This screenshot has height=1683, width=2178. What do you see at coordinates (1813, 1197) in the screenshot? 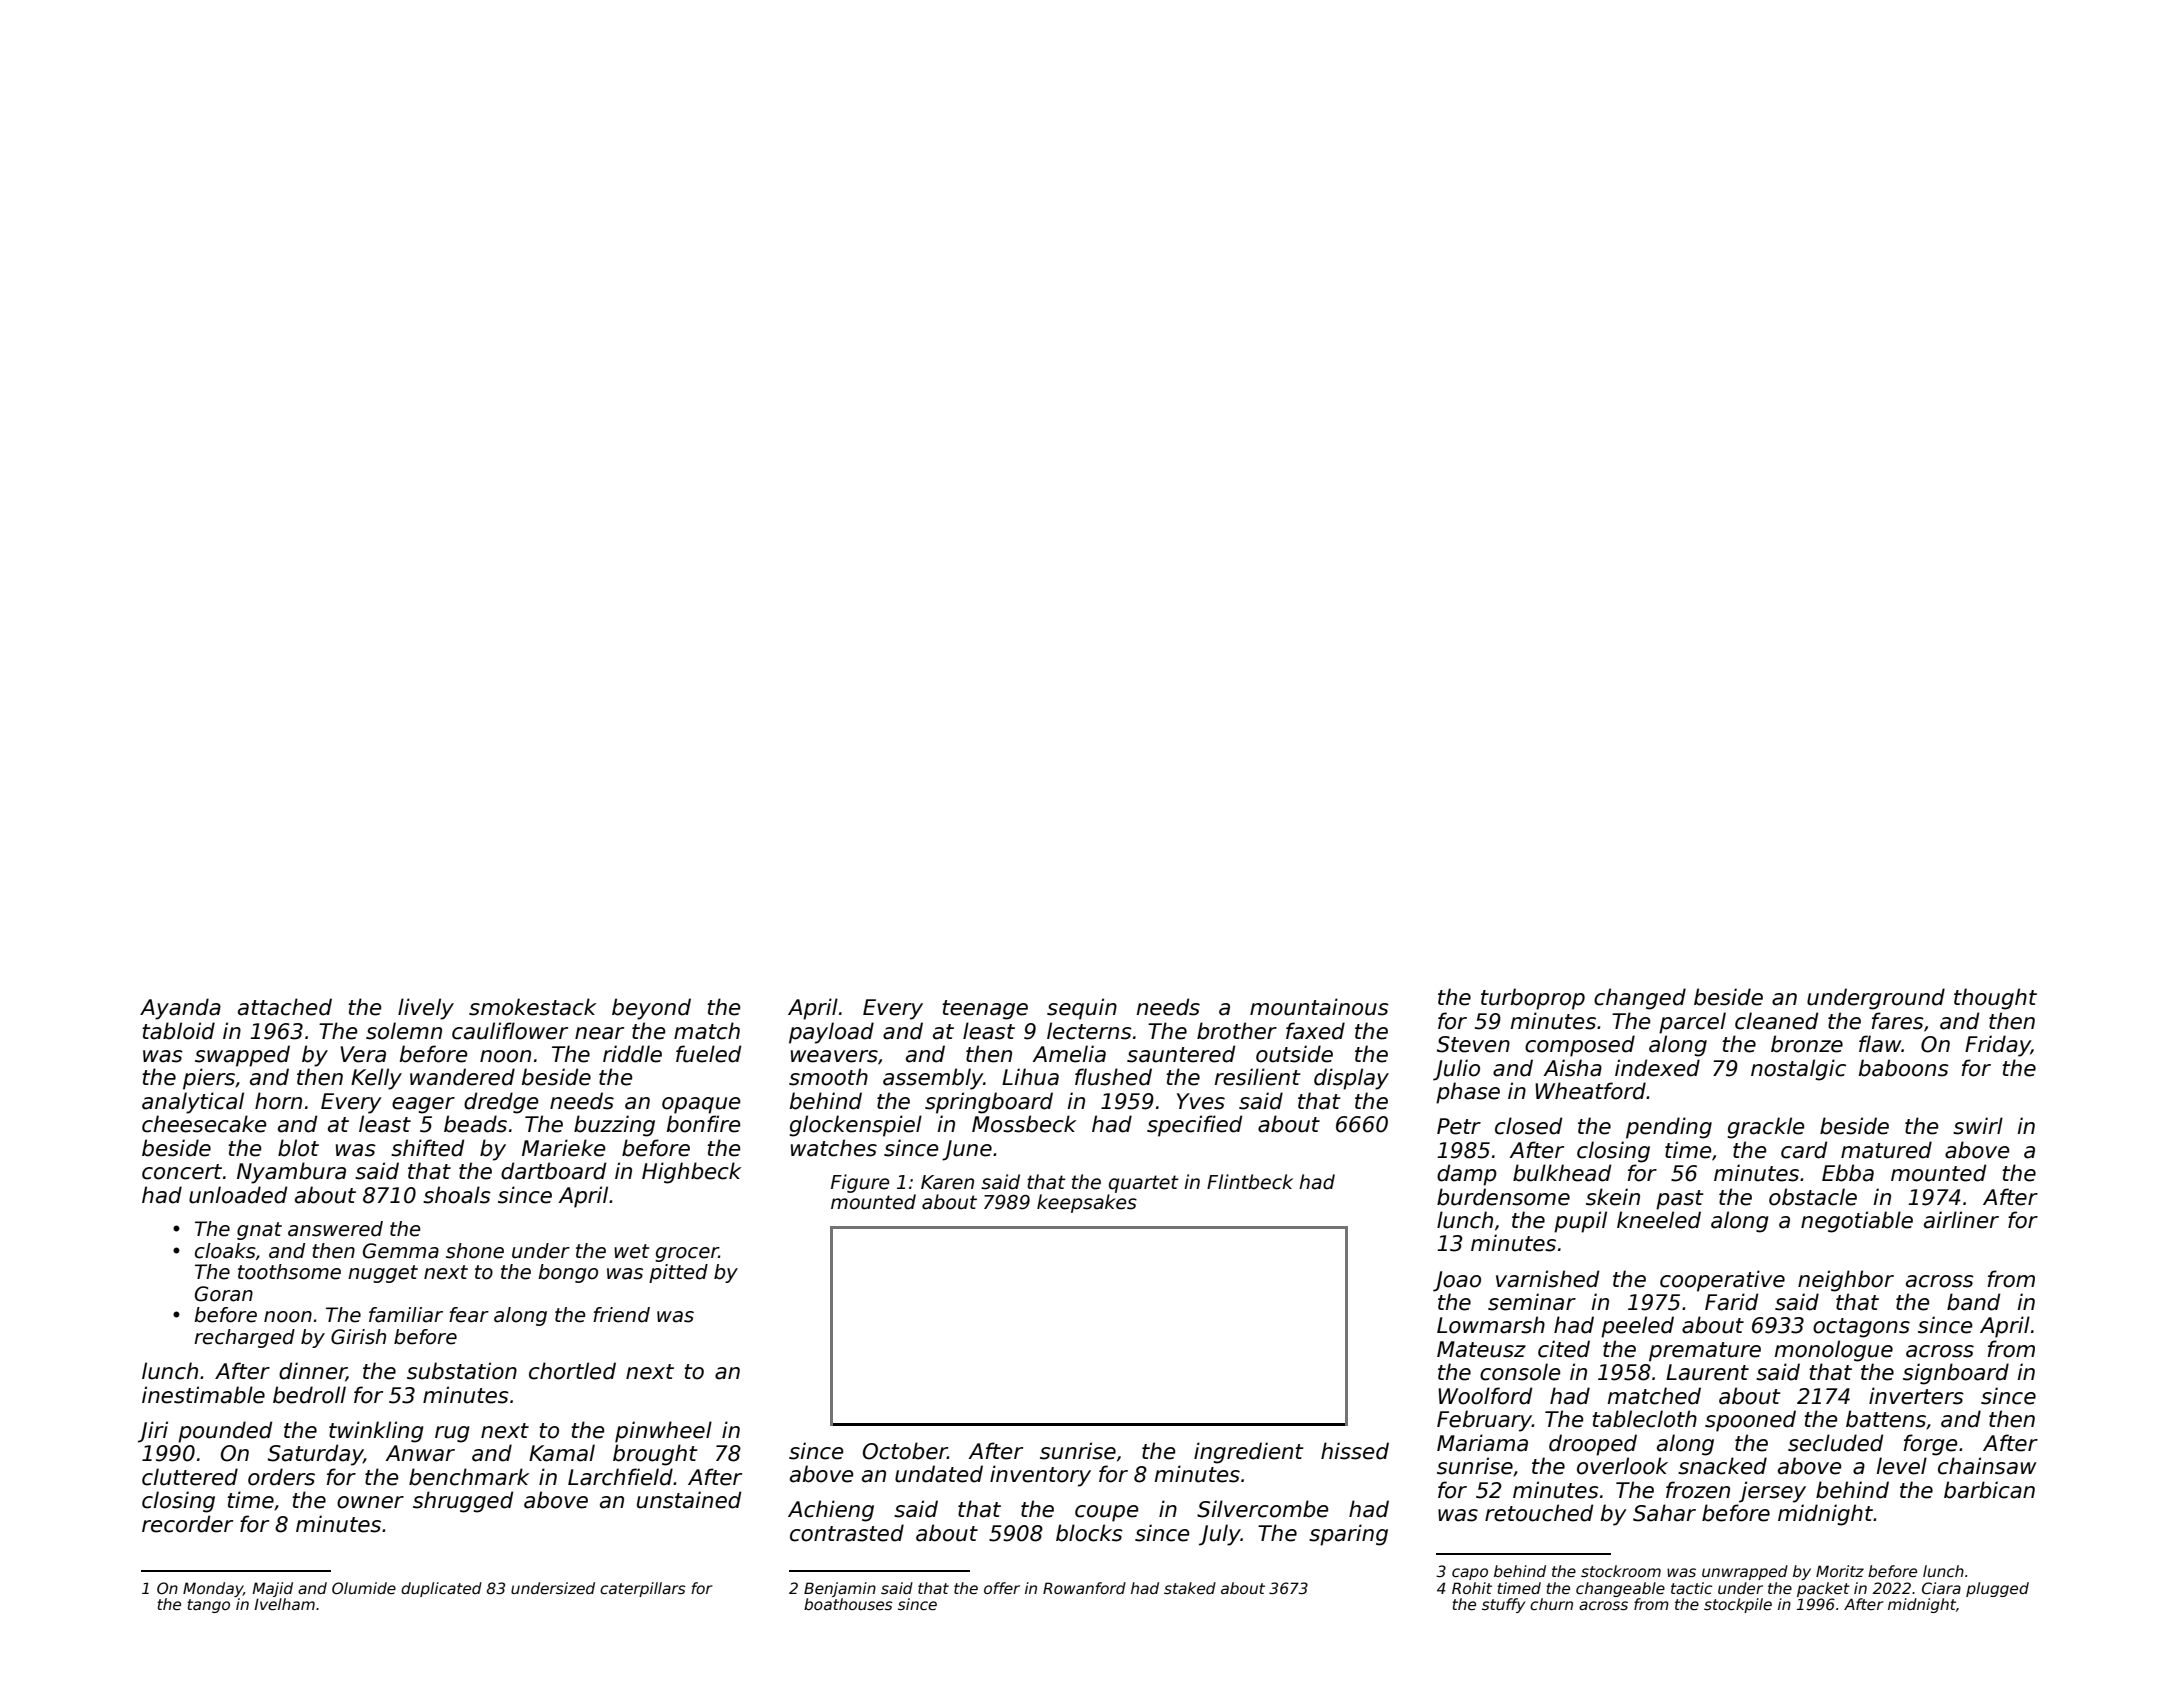
I see `obstacle` at bounding box center [1813, 1197].
